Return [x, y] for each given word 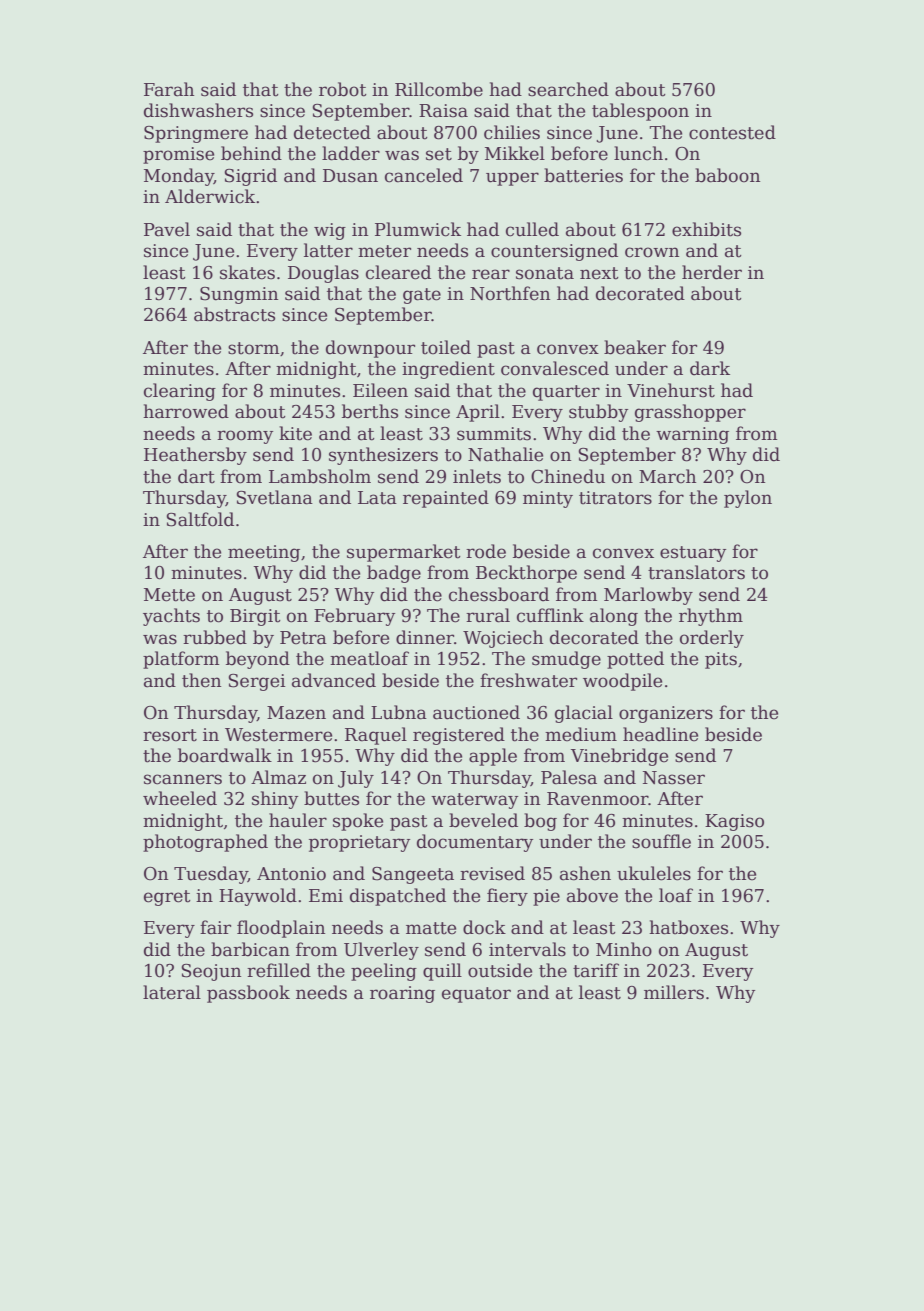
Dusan [350, 176]
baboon [727, 175]
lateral [172, 992]
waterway [474, 801]
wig [330, 231]
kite [295, 433]
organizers [666, 714]
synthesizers [383, 456]
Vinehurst [671, 390]
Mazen [296, 713]
